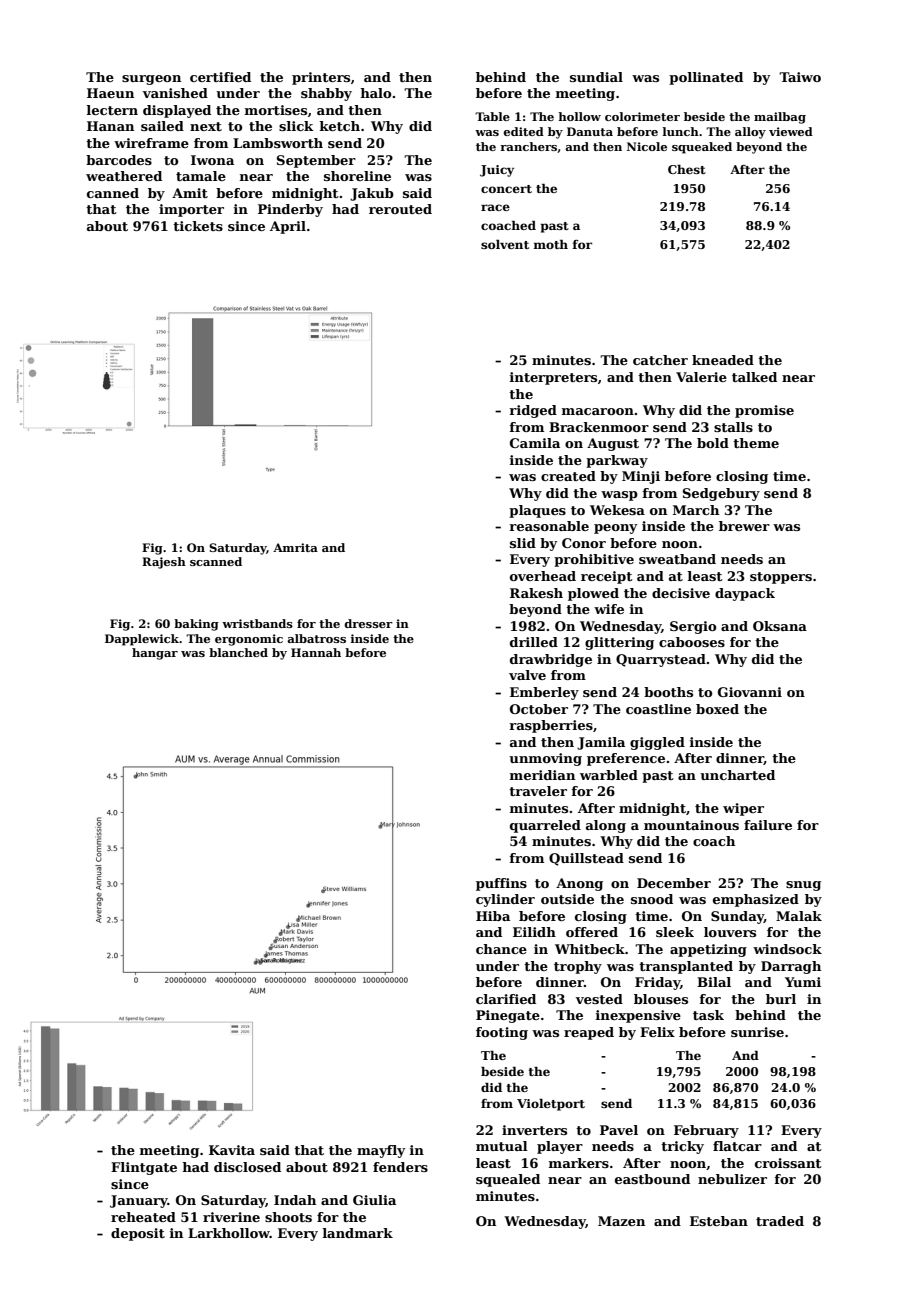  Describe the element at coordinates (138, 1234) in the screenshot. I see `deposit` at that location.
